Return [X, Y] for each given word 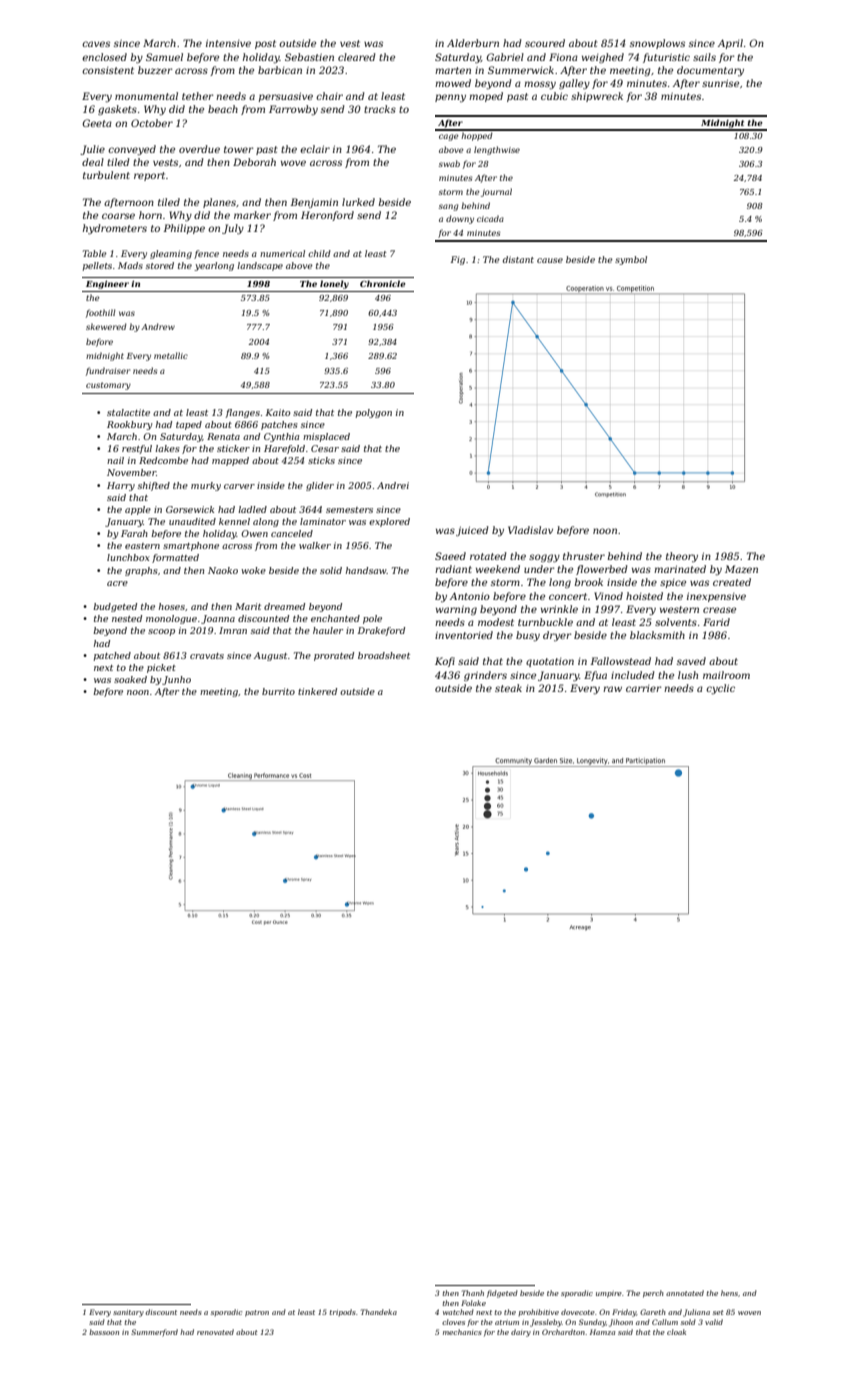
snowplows [657, 44]
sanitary [128, 1313]
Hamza [602, 1332]
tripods [343, 1312]
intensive [228, 43]
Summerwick [521, 70]
